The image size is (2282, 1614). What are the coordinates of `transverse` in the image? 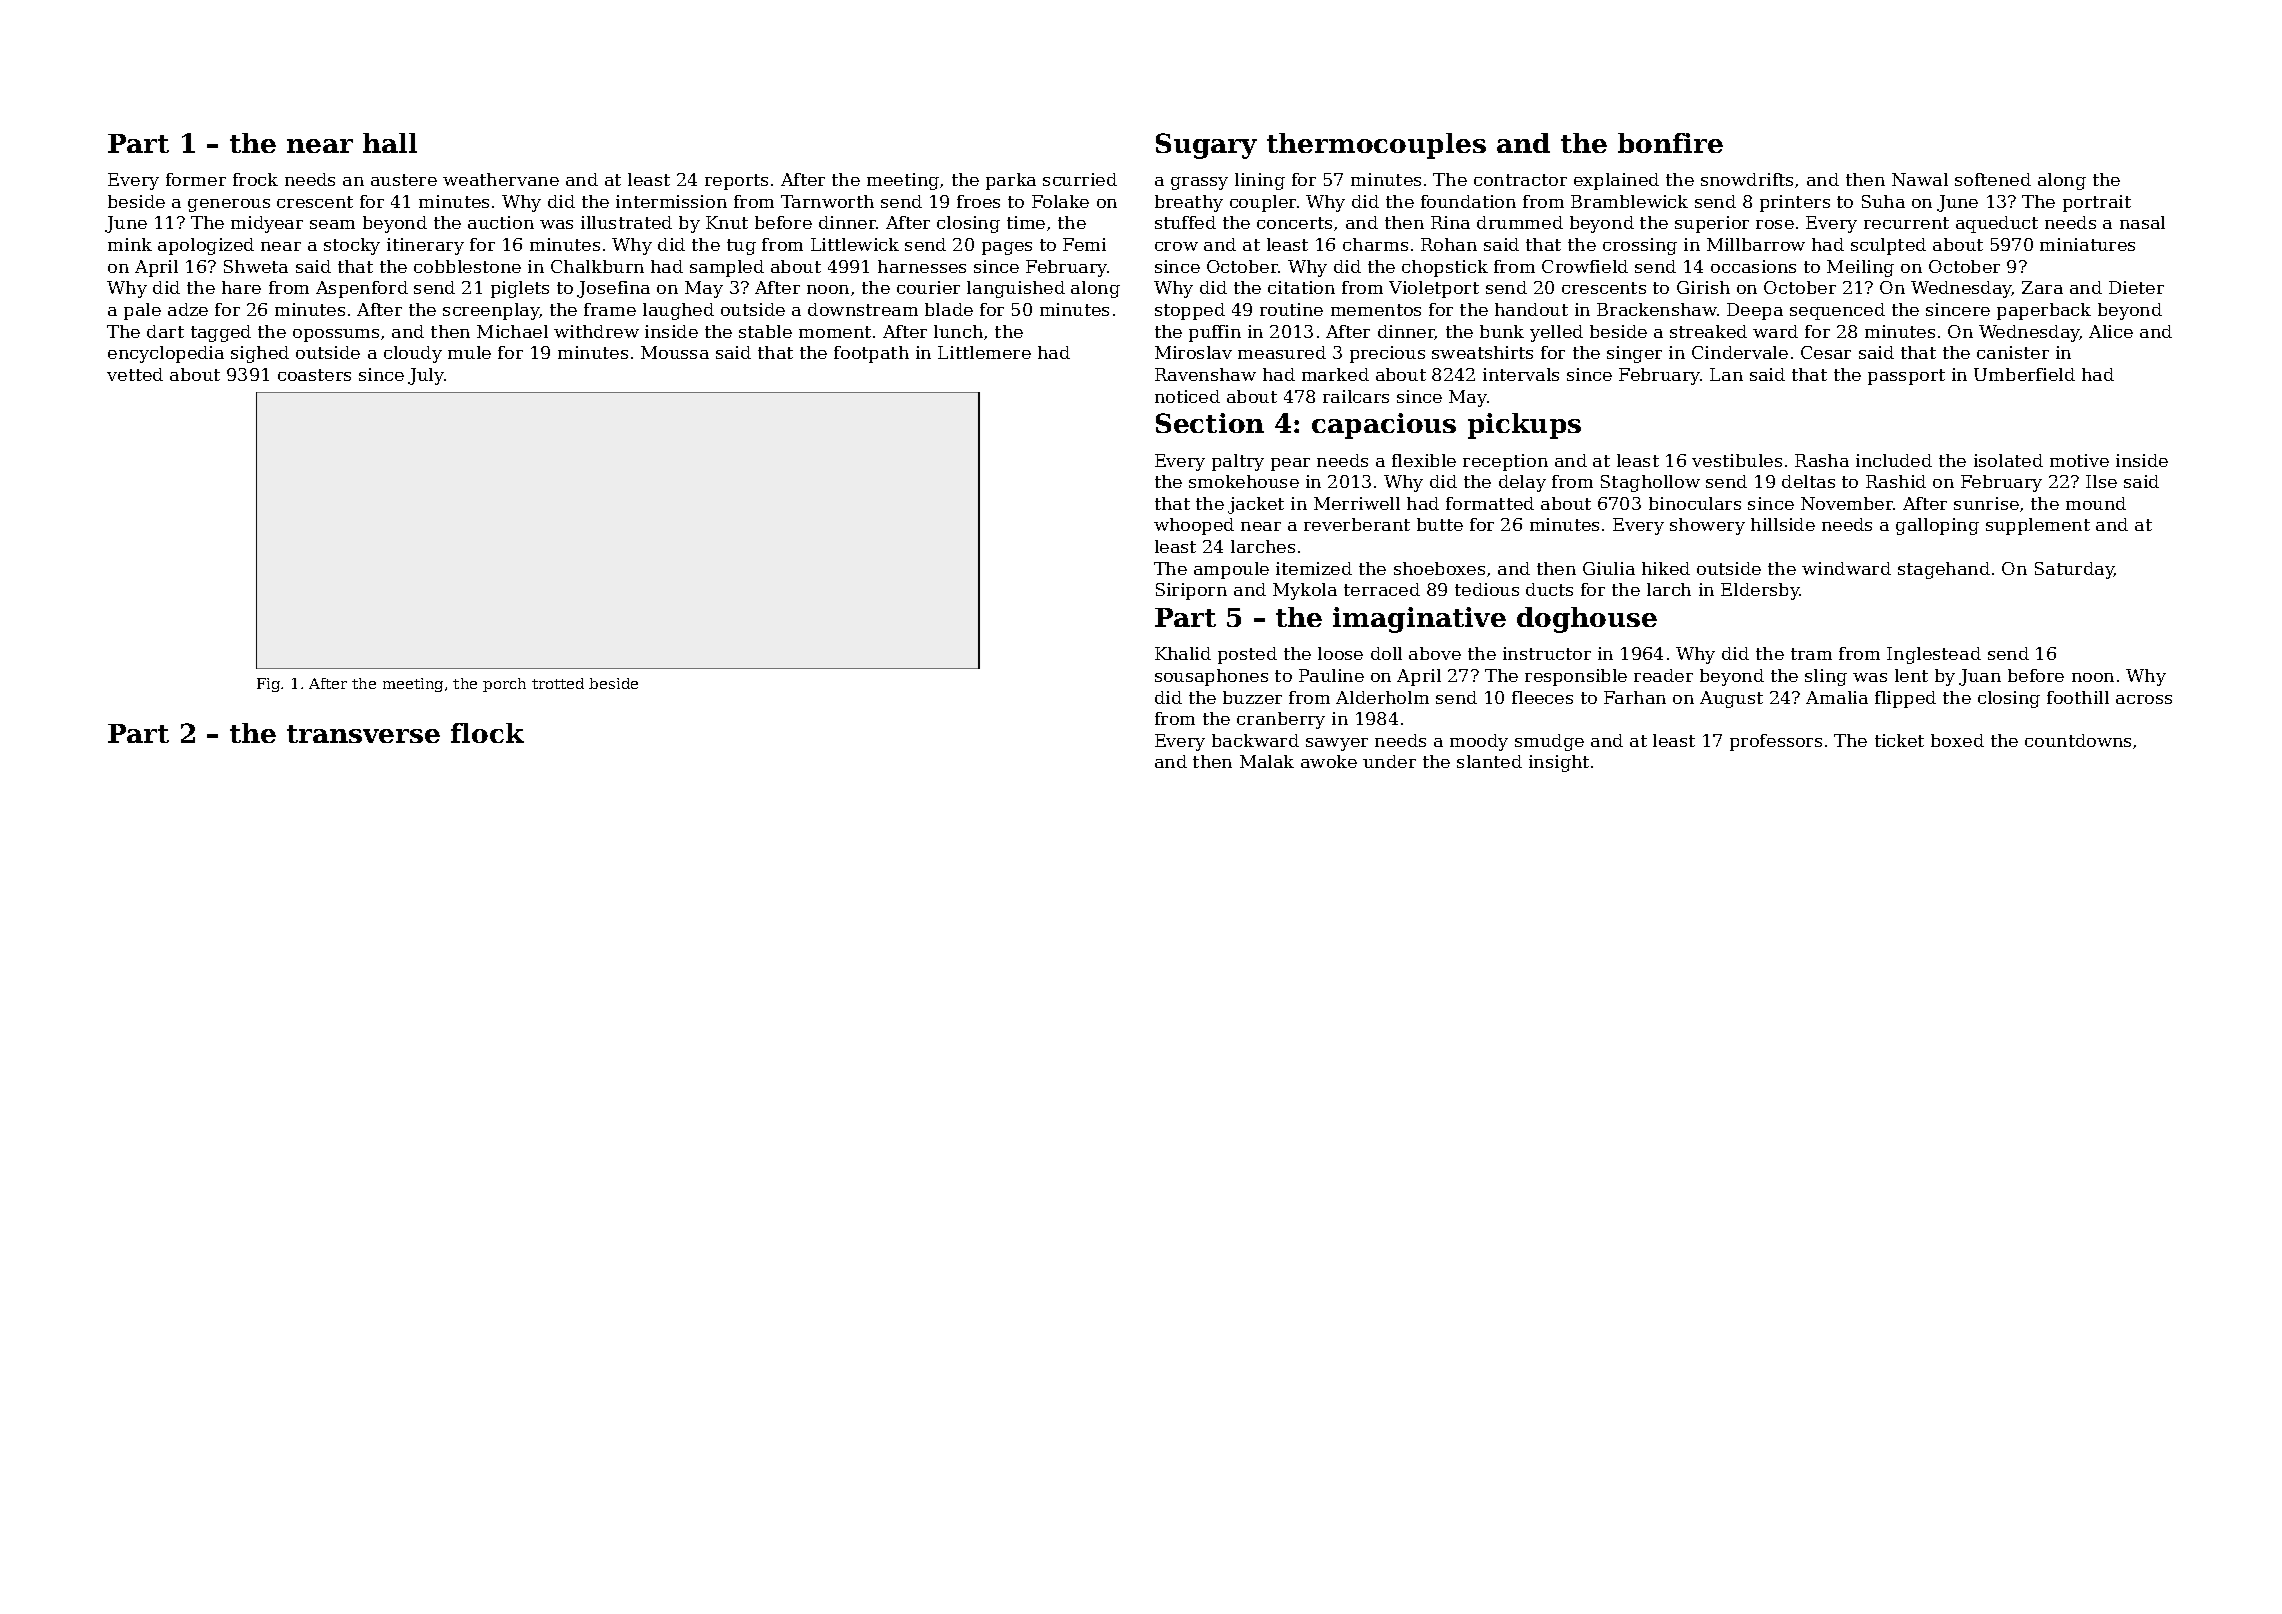 It's located at (363, 734).
